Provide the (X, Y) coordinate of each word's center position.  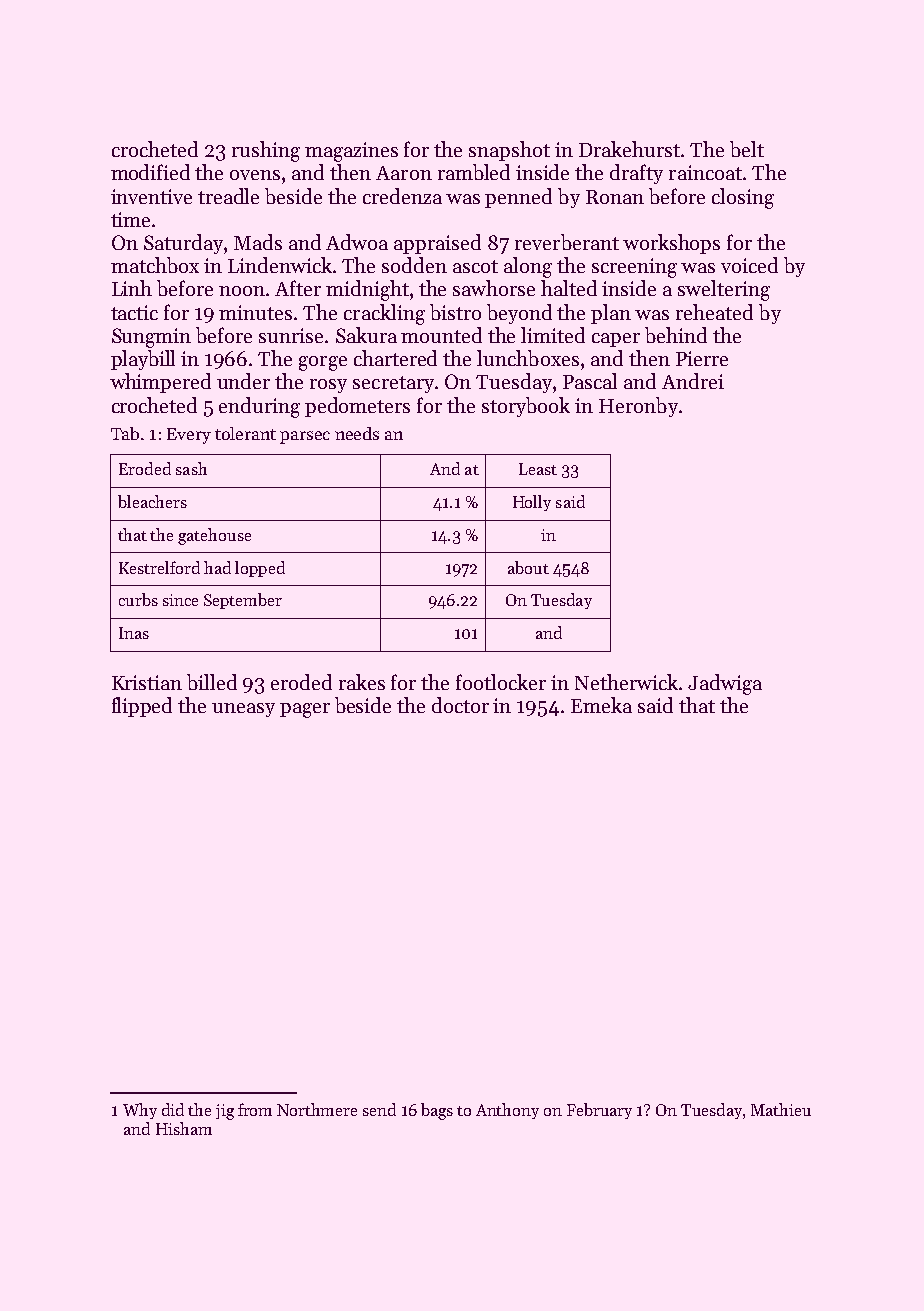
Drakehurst (629, 149)
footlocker (501, 682)
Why (140, 1111)
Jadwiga (725, 684)
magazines (351, 152)
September (243, 601)
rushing (266, 151)
